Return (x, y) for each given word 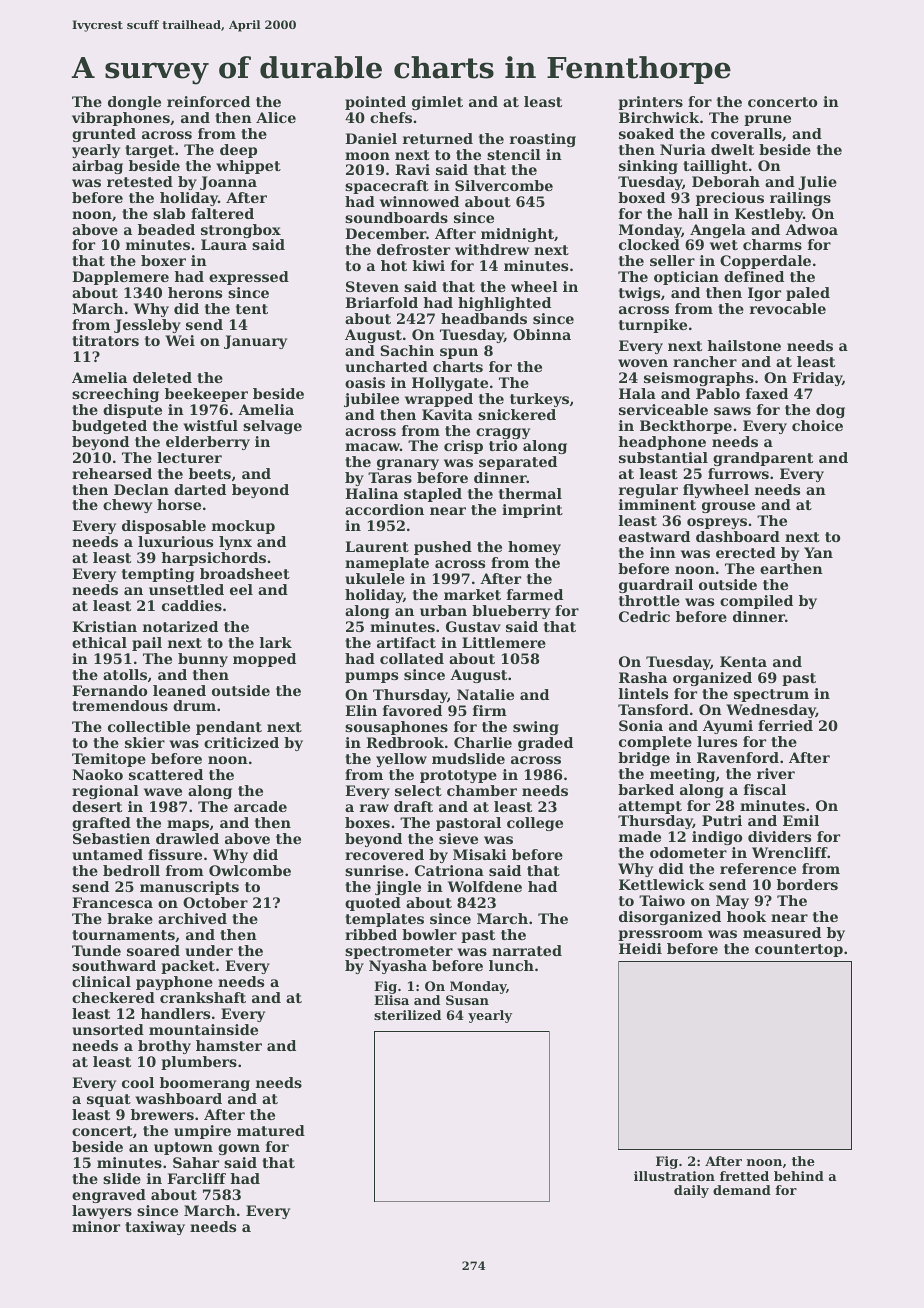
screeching (115, 395)
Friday (817, 379)
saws (732, 411)
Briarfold (381, 302)
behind (799, 1176)
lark (276, 642)
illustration (674, 1176)
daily (691, 1191)
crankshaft (203, 997)
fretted (744, 1176)
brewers (162, 1114)
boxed (641, 197)
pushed (443, 548)
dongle (134, 103)
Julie (817, 183)
